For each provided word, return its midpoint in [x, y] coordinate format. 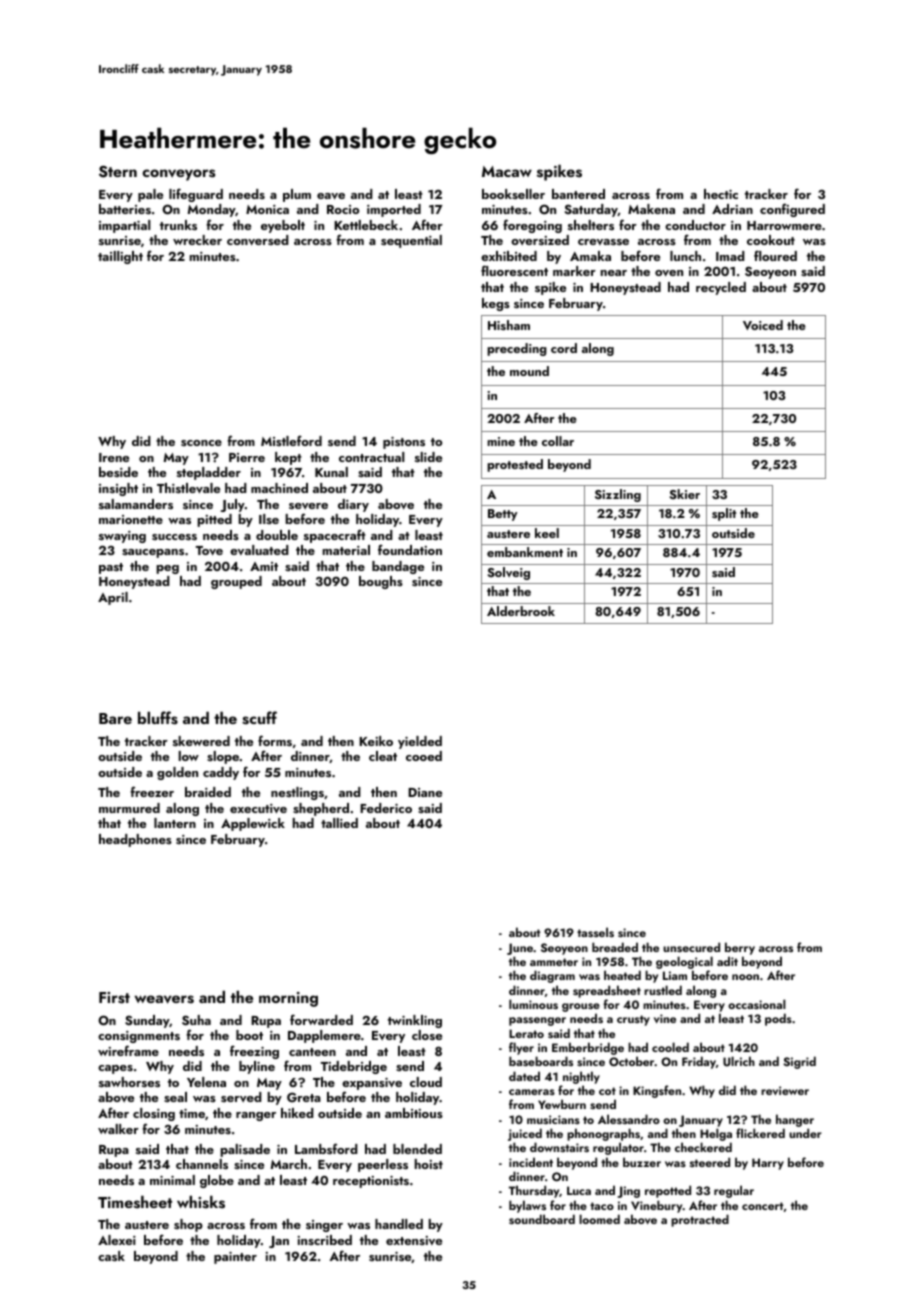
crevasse [603, 242]
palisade [245, 1150]
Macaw [507, 171]
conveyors [178, 175]
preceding [517, 349]
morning [288, 999]
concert [762, 1206]
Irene [114, 457]
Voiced [763, 325]
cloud [426, 1082]
